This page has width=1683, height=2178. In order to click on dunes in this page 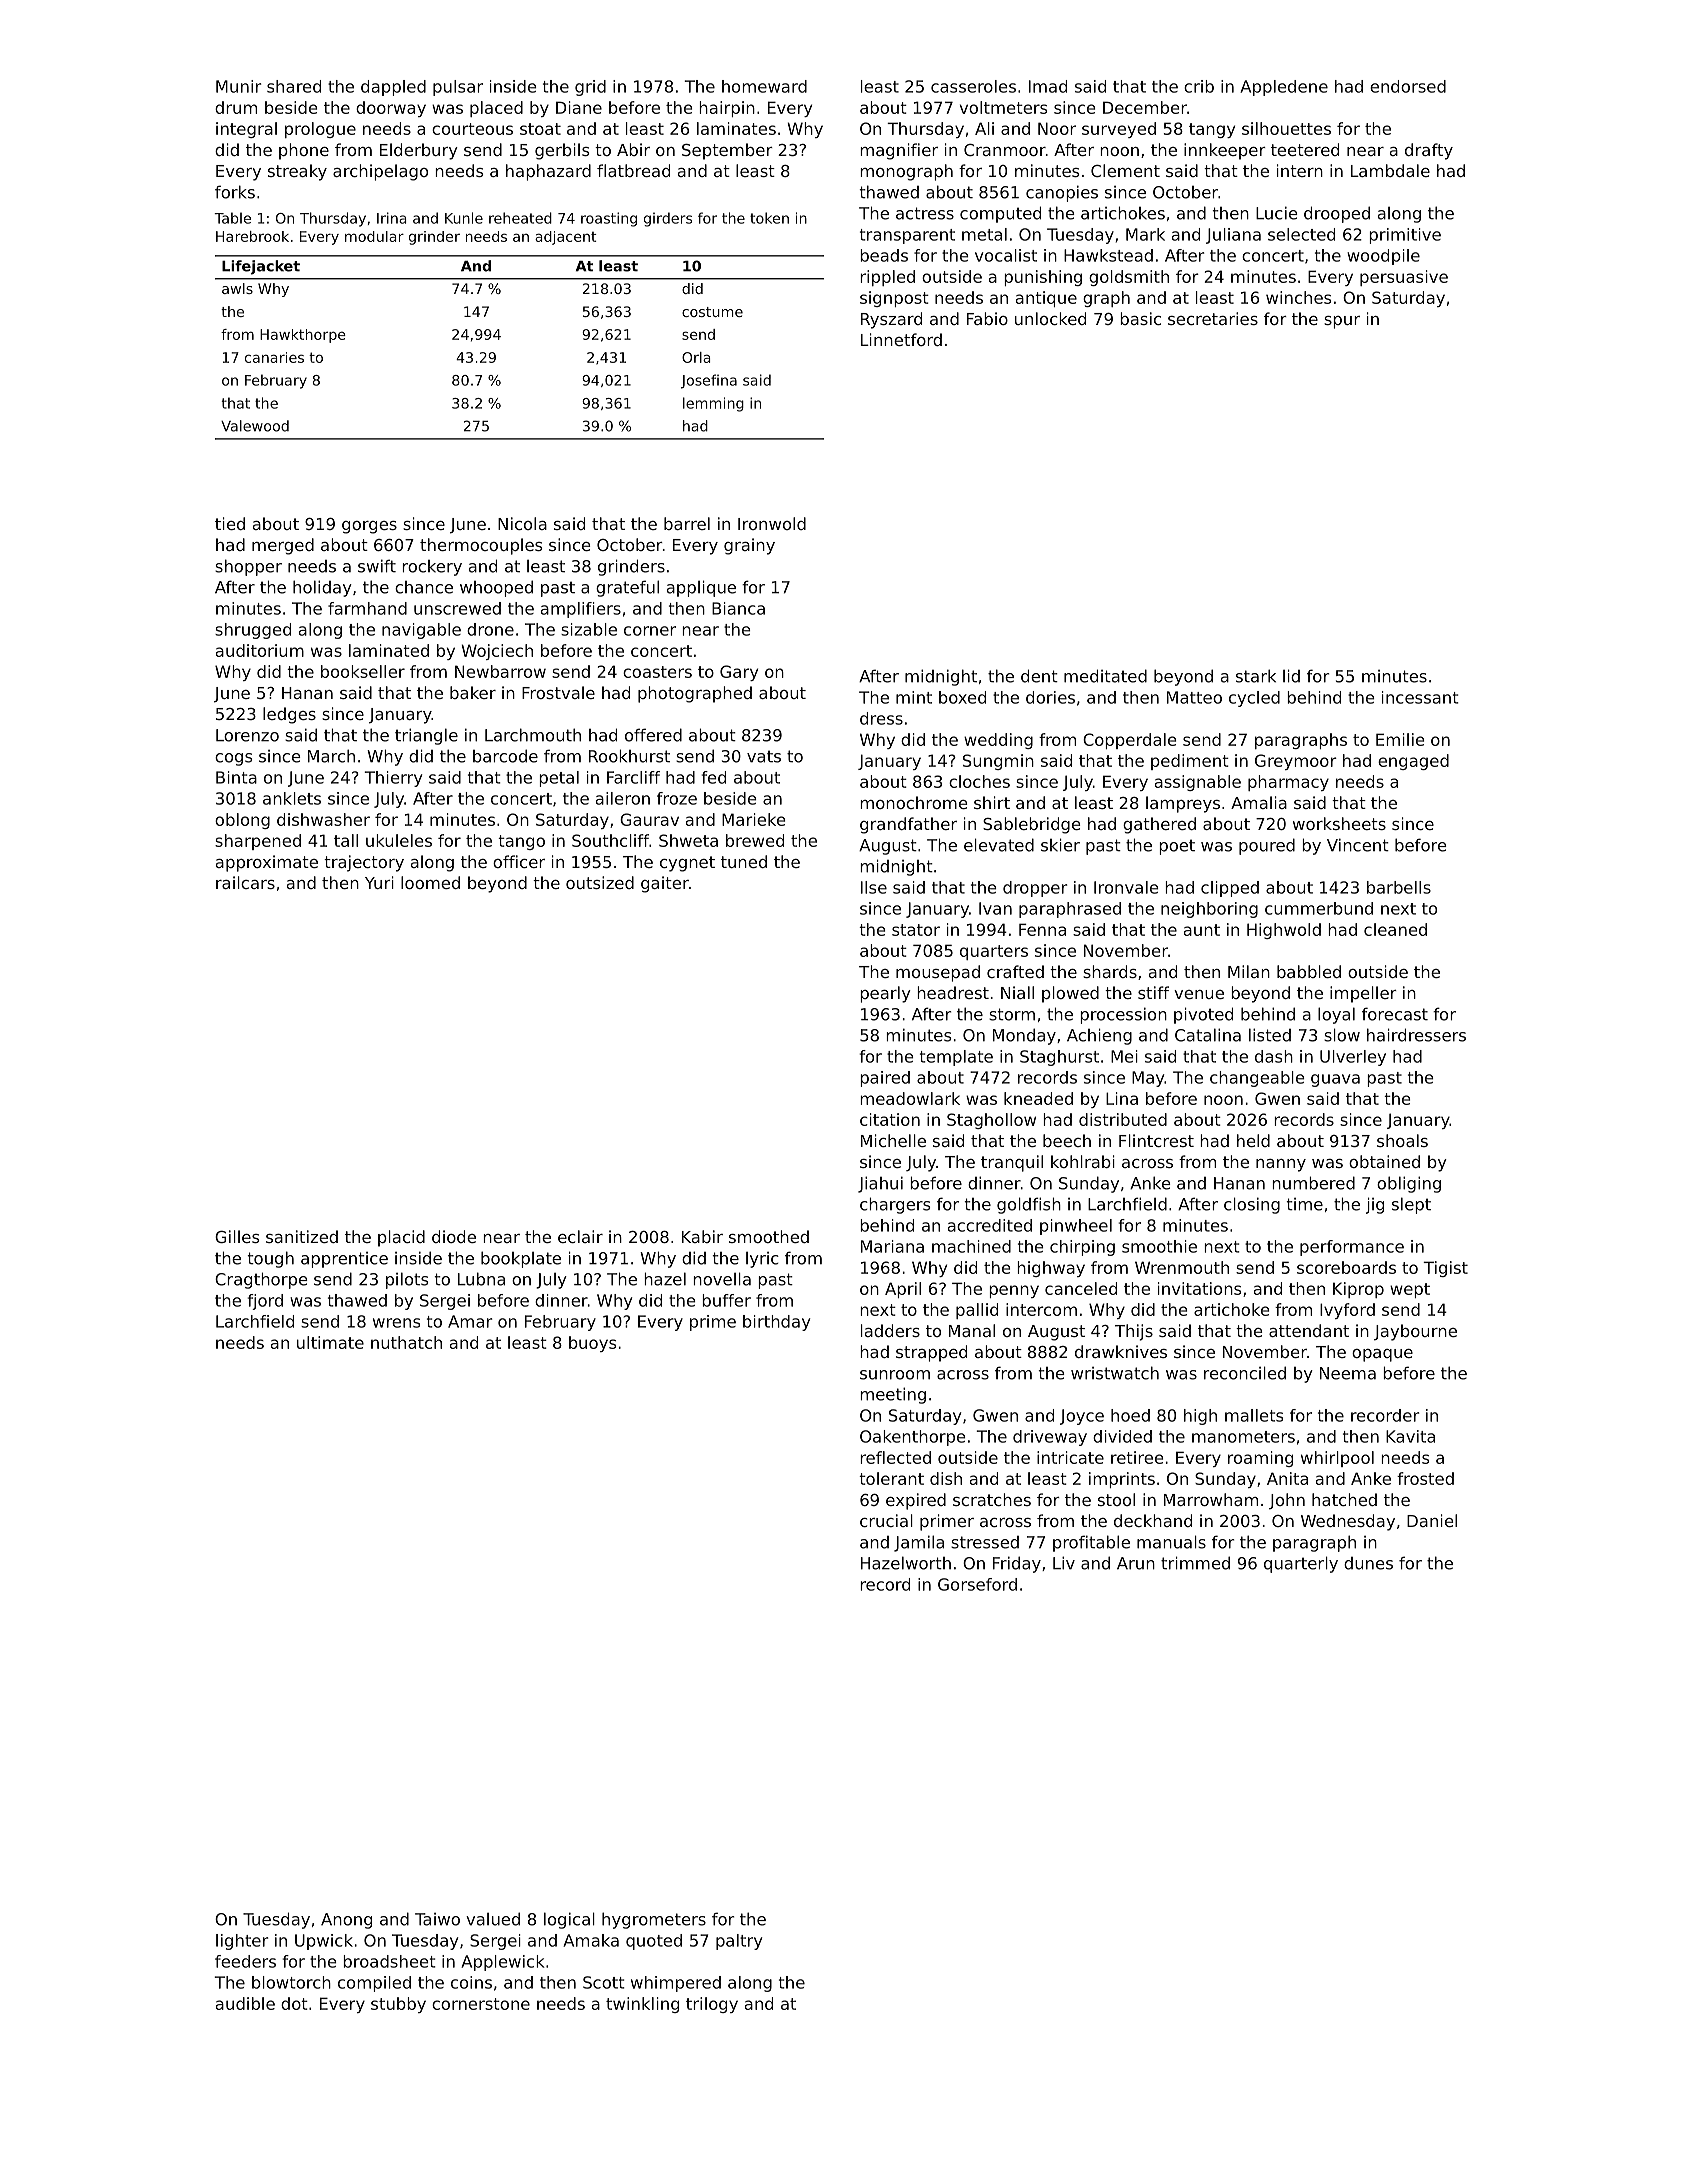, I will do `click(1368, 1563)`.
